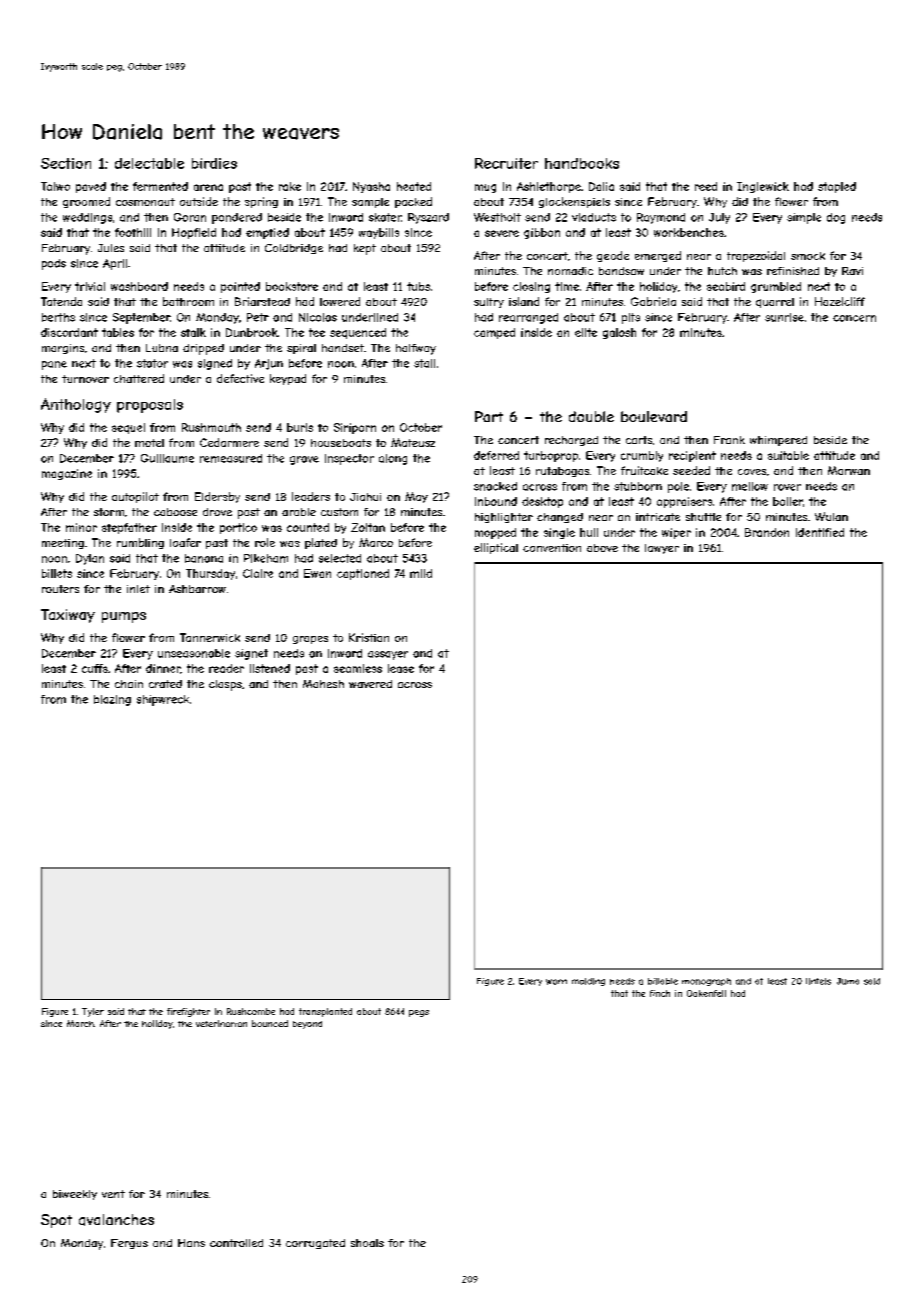  What do you see at coordinates (818, 981) in the document?
I see `lintels` at bounding box center [818, 981].
